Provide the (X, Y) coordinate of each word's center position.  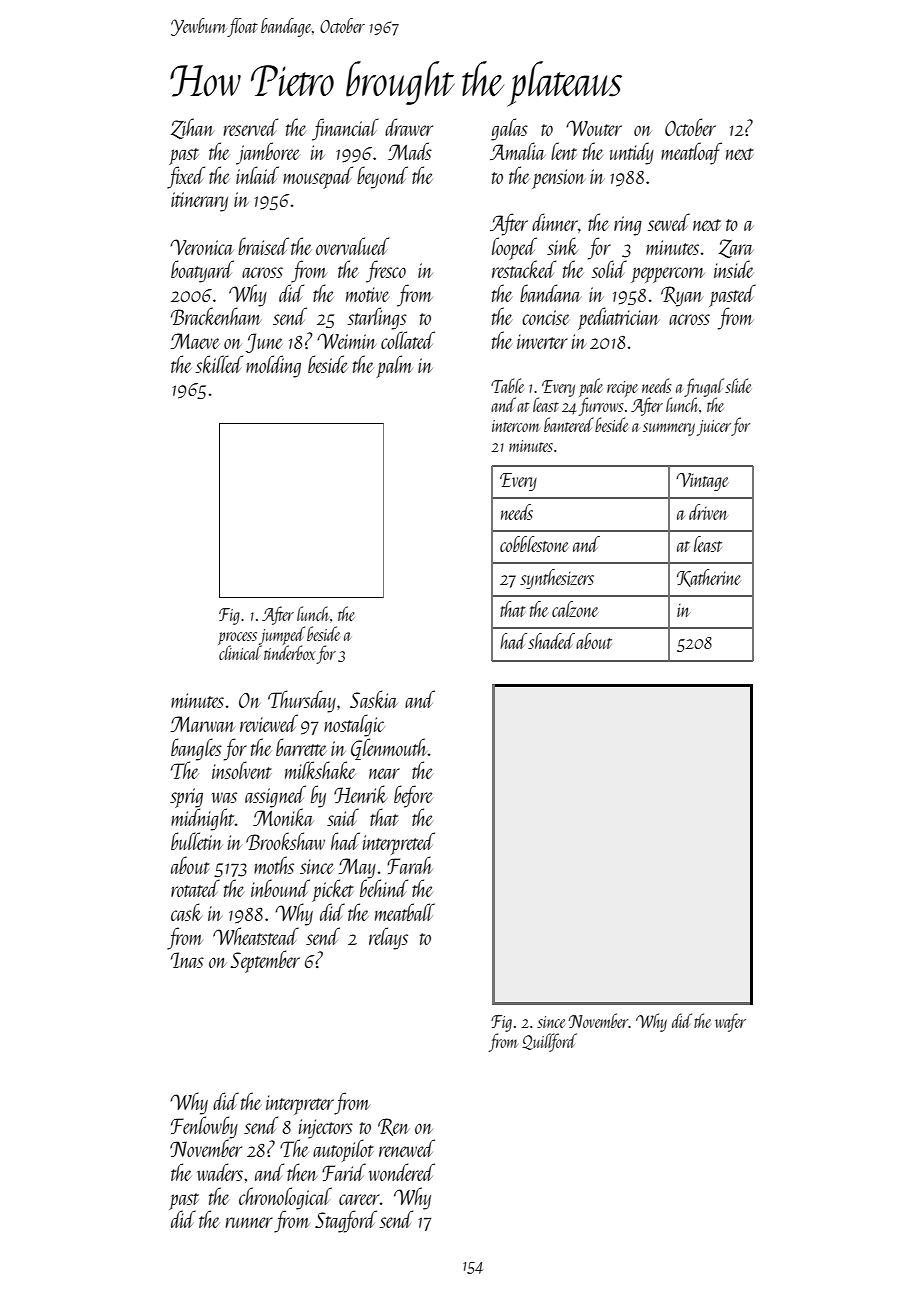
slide (738, 385)
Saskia (374, 699)
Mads (410, 151)
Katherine (709, 578)
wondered (402, 1172)
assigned (275, 796)
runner (249, 1222)
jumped (282, 635)
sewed (669, 222)
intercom (515, 426)
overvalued (352, 246)
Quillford (549, 1042)
